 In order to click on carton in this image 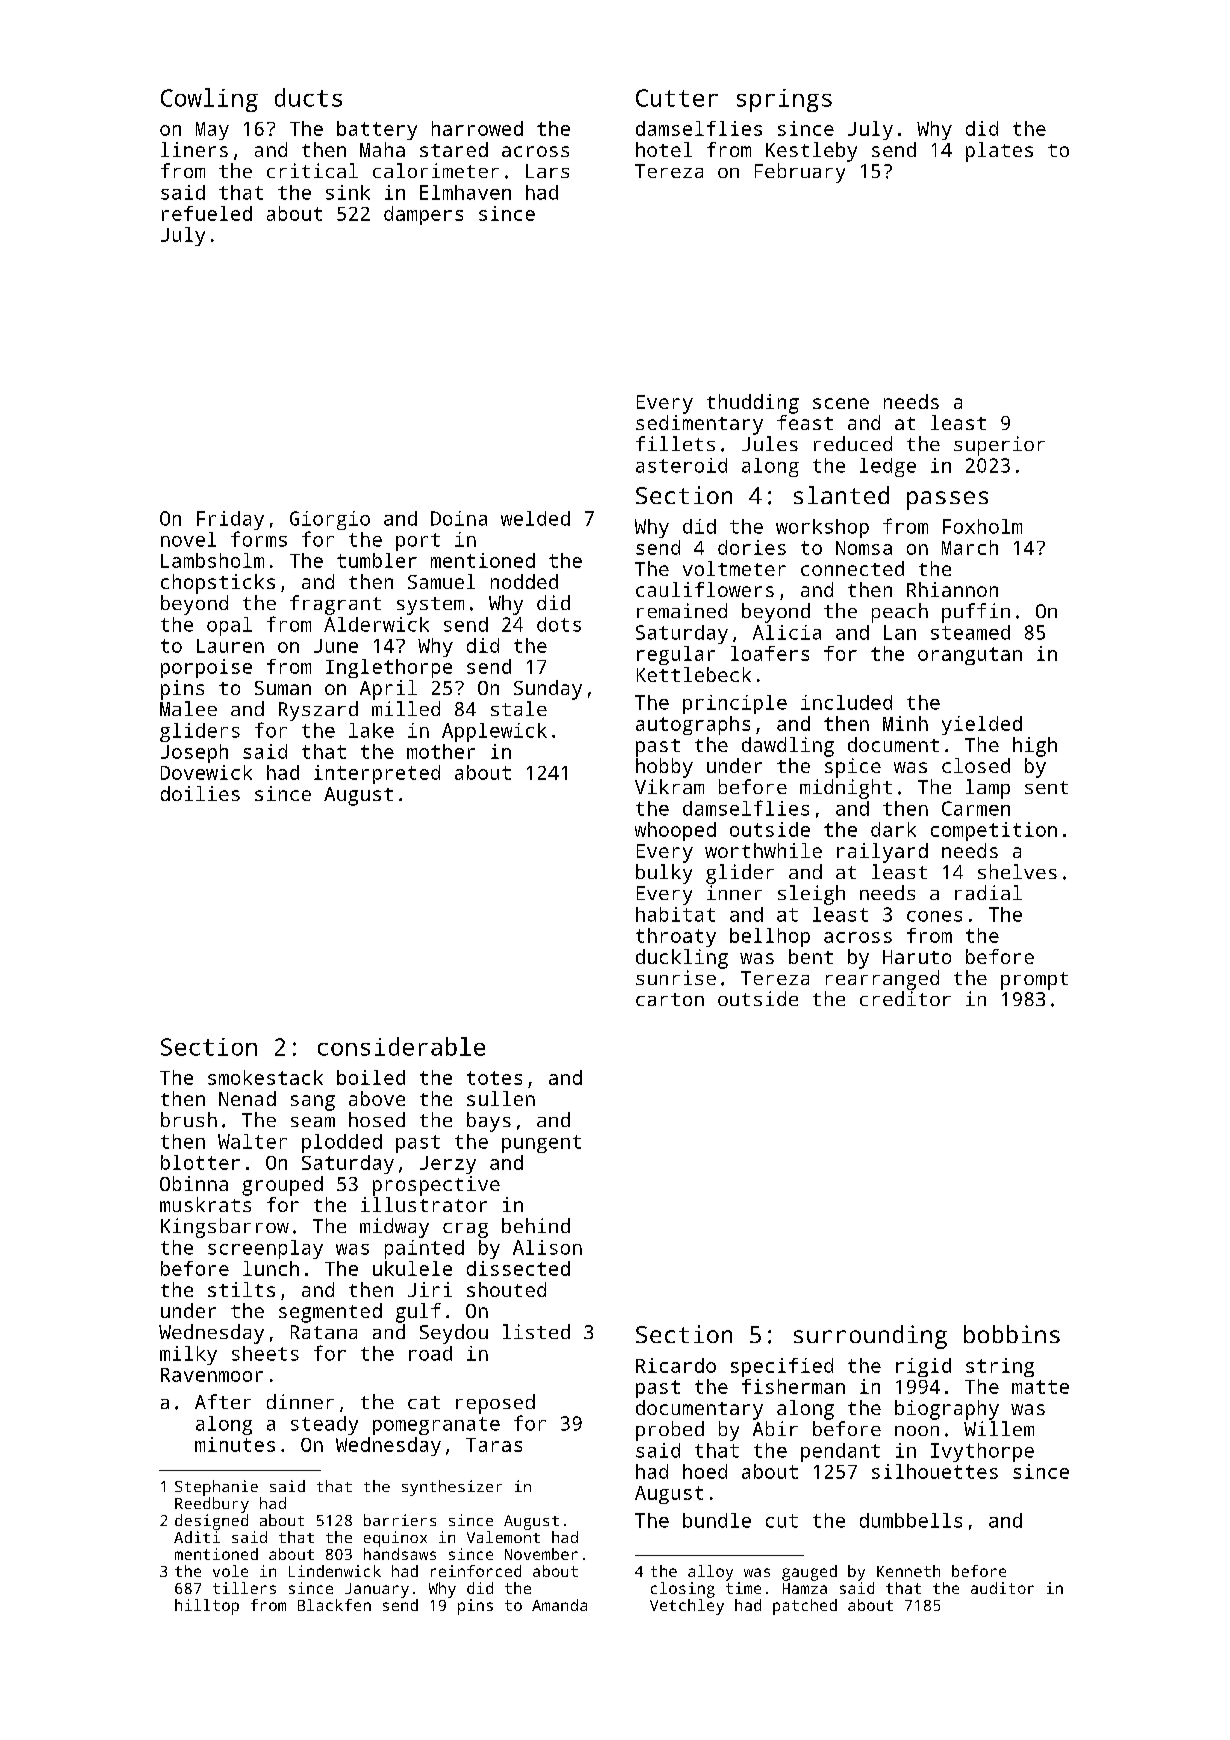, I will do `click(670, 999)`.
